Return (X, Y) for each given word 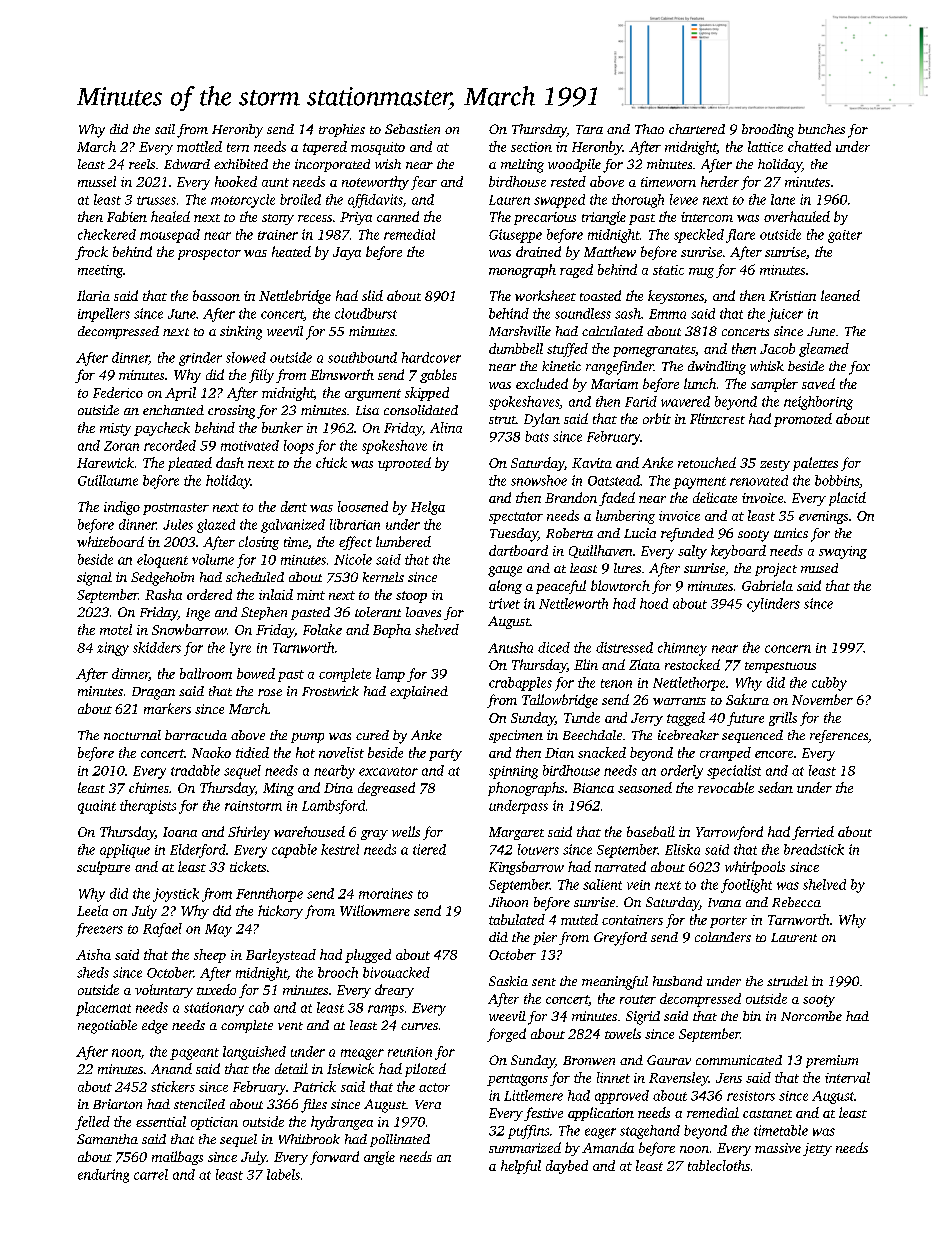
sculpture (103, 868)
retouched (707, 462)
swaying (843, 552)
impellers (104, 315)
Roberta (569, 533)
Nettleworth (573, 603)
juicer (785, 315)
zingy (113, 649)
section (531, 147)
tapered (325, 148)
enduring (103, 1176)
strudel (787, 981)
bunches (821, 129)
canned (398, 216)
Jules (178, 524)
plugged (368, 956)
